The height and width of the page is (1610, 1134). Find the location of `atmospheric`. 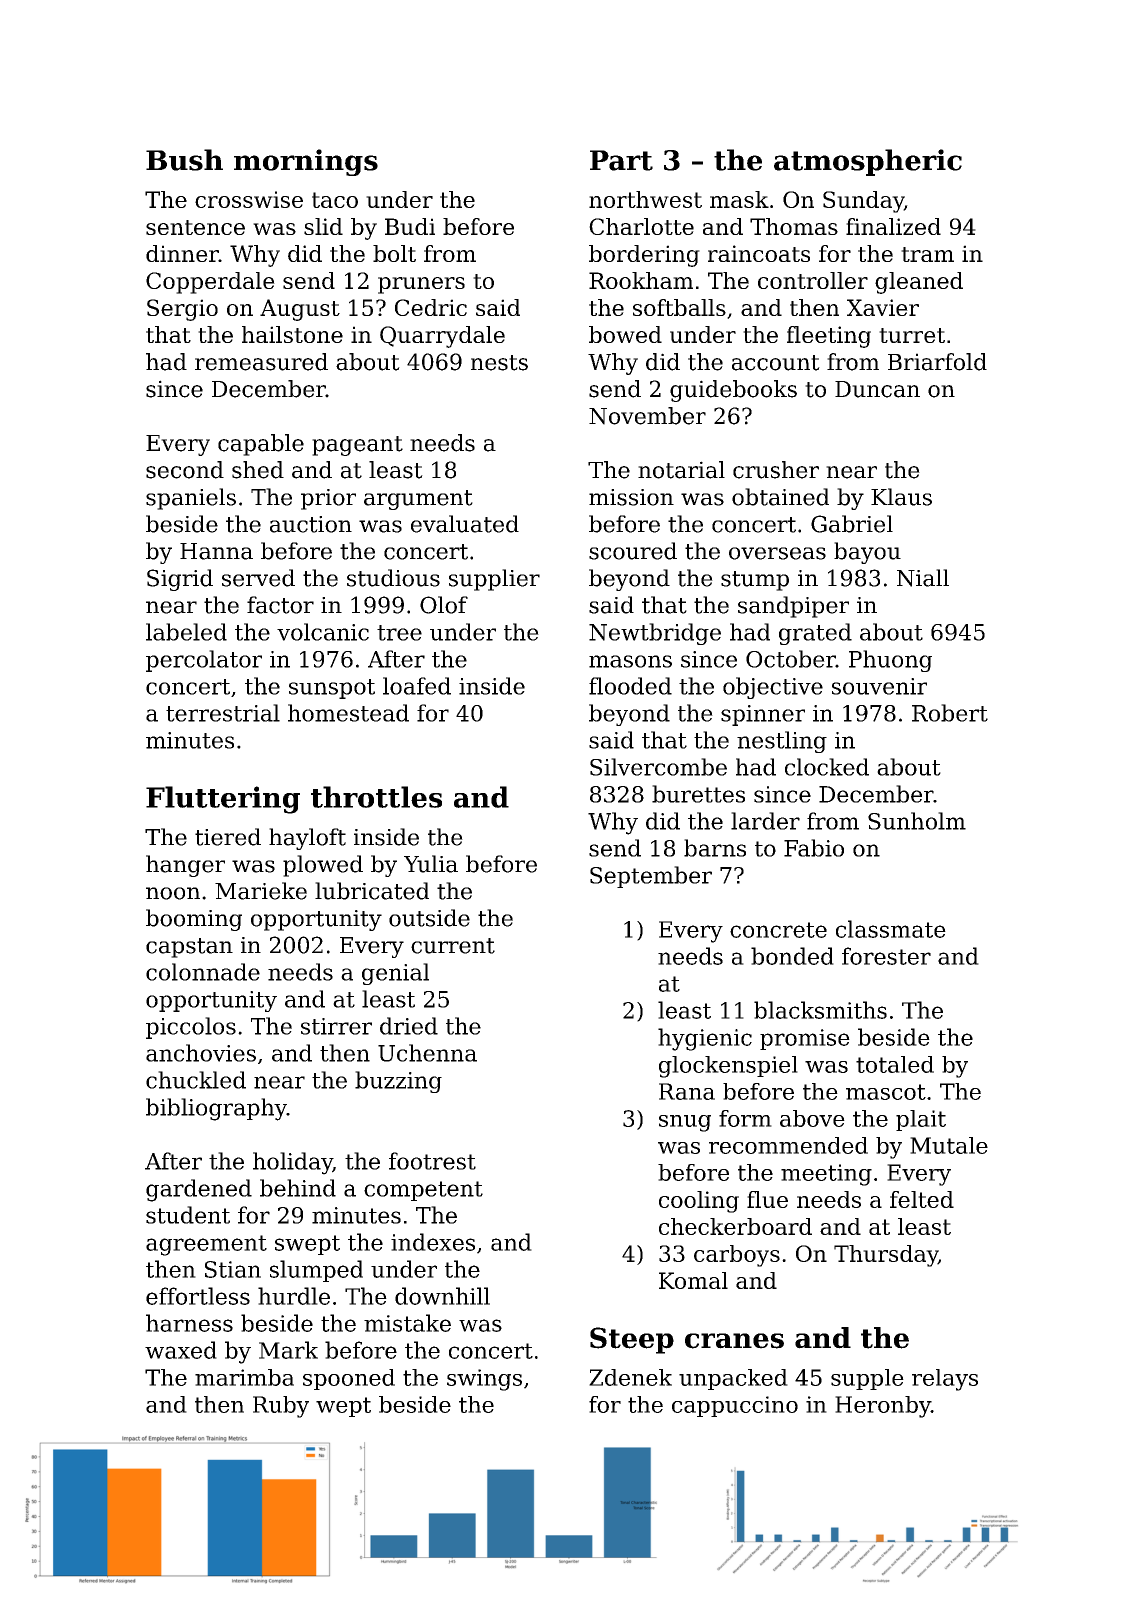

atmospheric is located at coordinates (868, 162).
